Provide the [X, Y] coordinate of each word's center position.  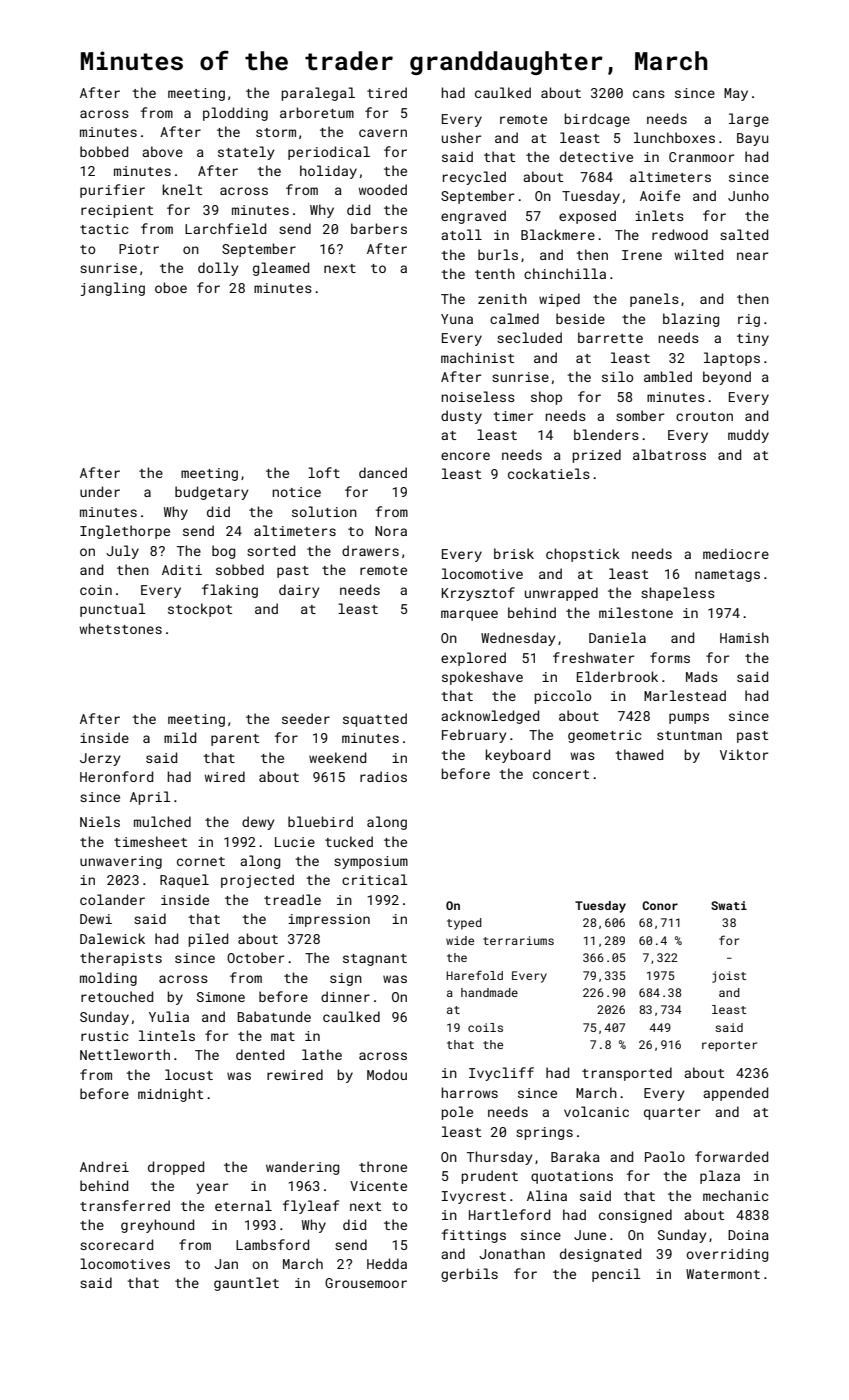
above [162, 151]
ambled [668, 376]
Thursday [499, 1158]
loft [324, 472]
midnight [170, 1095]
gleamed [281, 269]
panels [654, 300]
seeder [306, 718]
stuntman [689, 735]
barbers [379, 228]
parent [235, 740]
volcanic [596, 1111]
